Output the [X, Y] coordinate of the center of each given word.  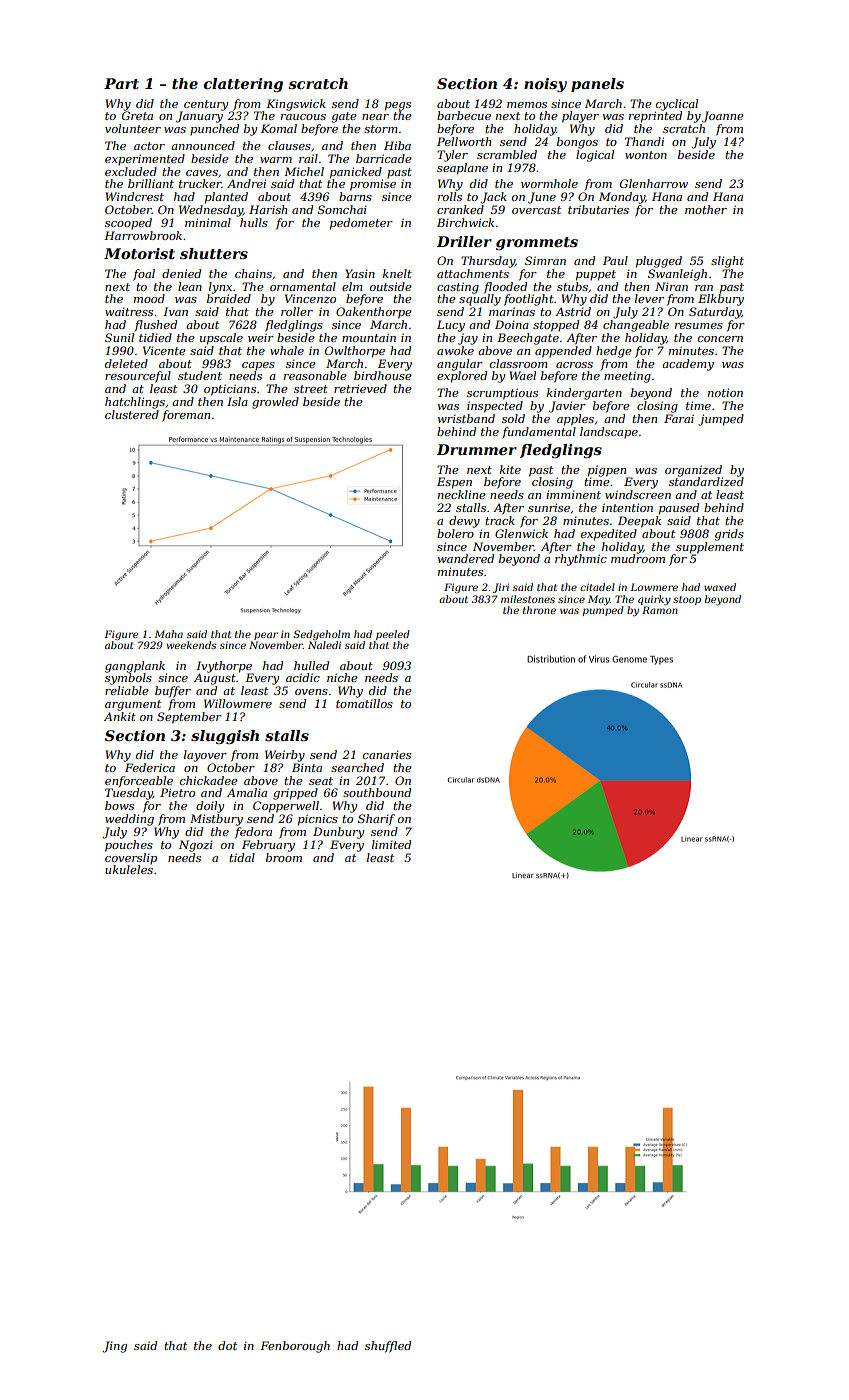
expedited [609, 535]
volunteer [133, 128]
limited [391, 844]
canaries [387, 755]
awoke [455, 350]
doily [210, 807]
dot [227, 1345]
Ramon [660, 610]
